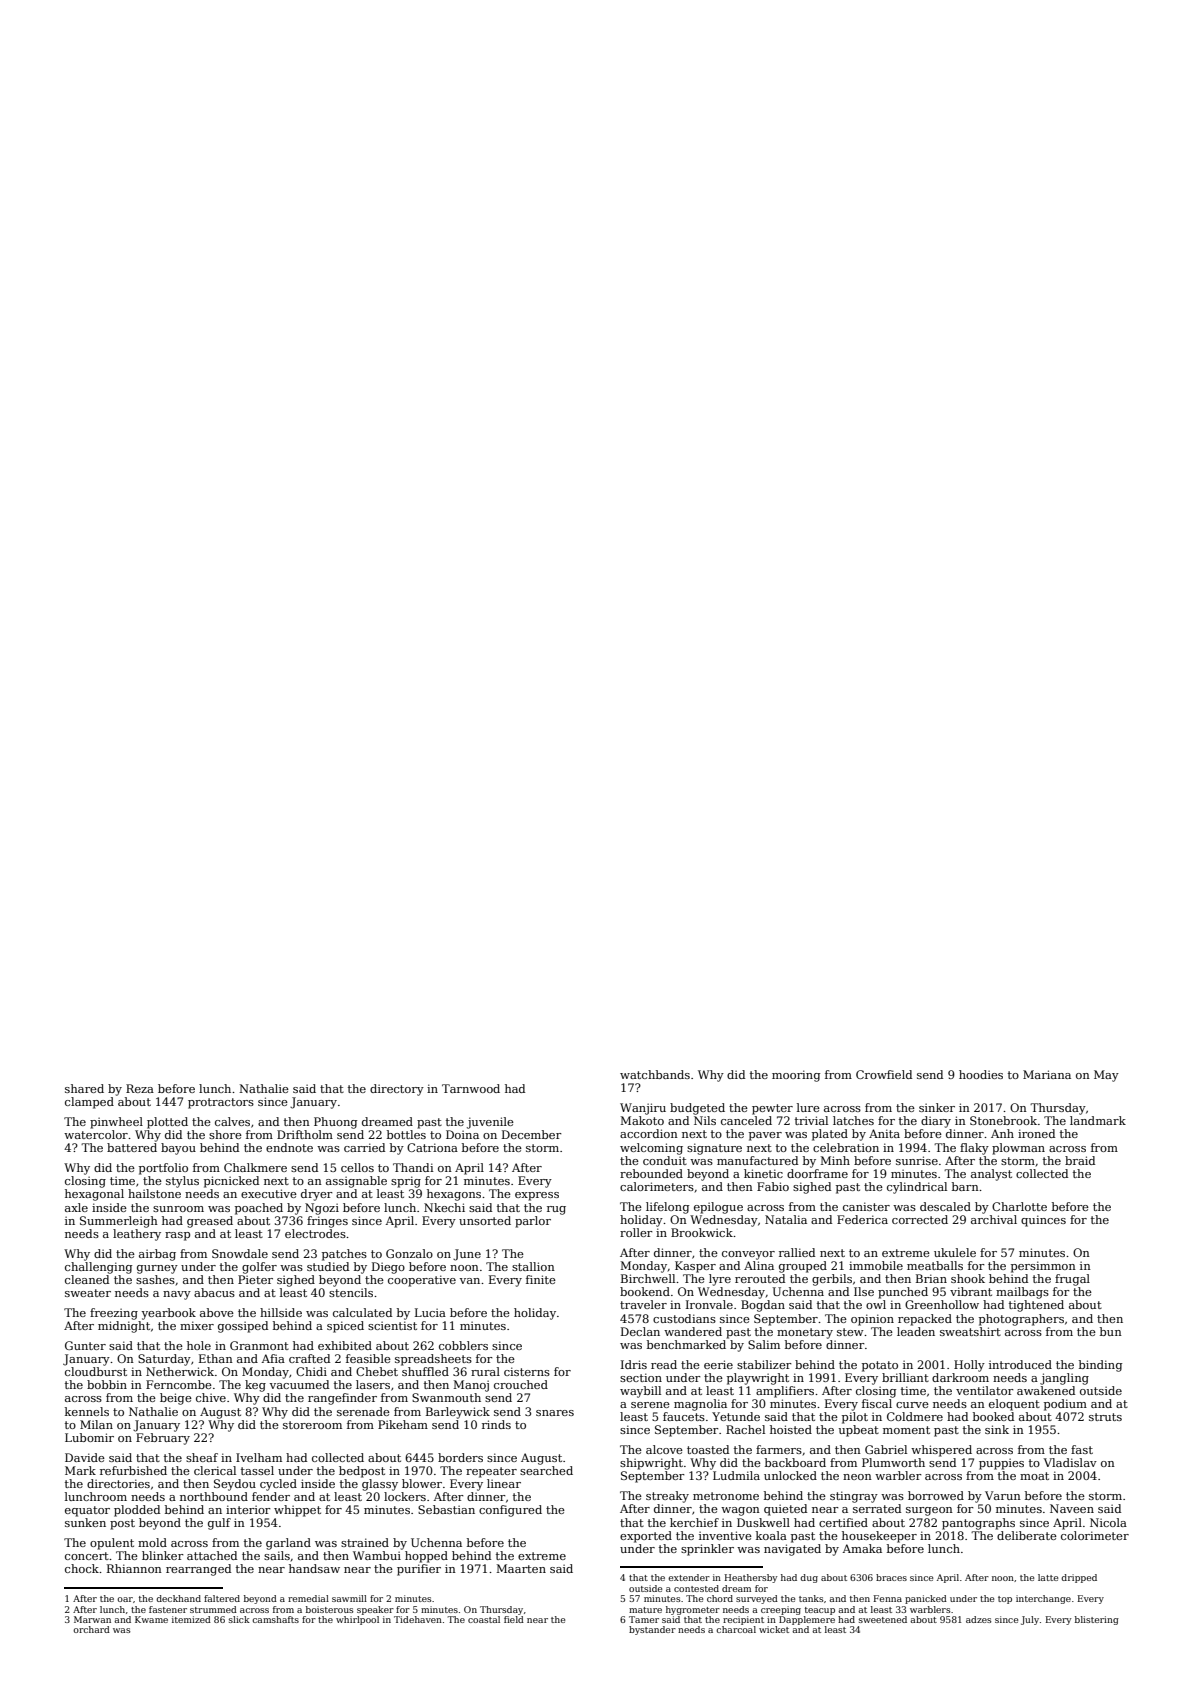 The height and width of the image is (1690, 1195). I want to click on Reza, so click(140, 1088).
